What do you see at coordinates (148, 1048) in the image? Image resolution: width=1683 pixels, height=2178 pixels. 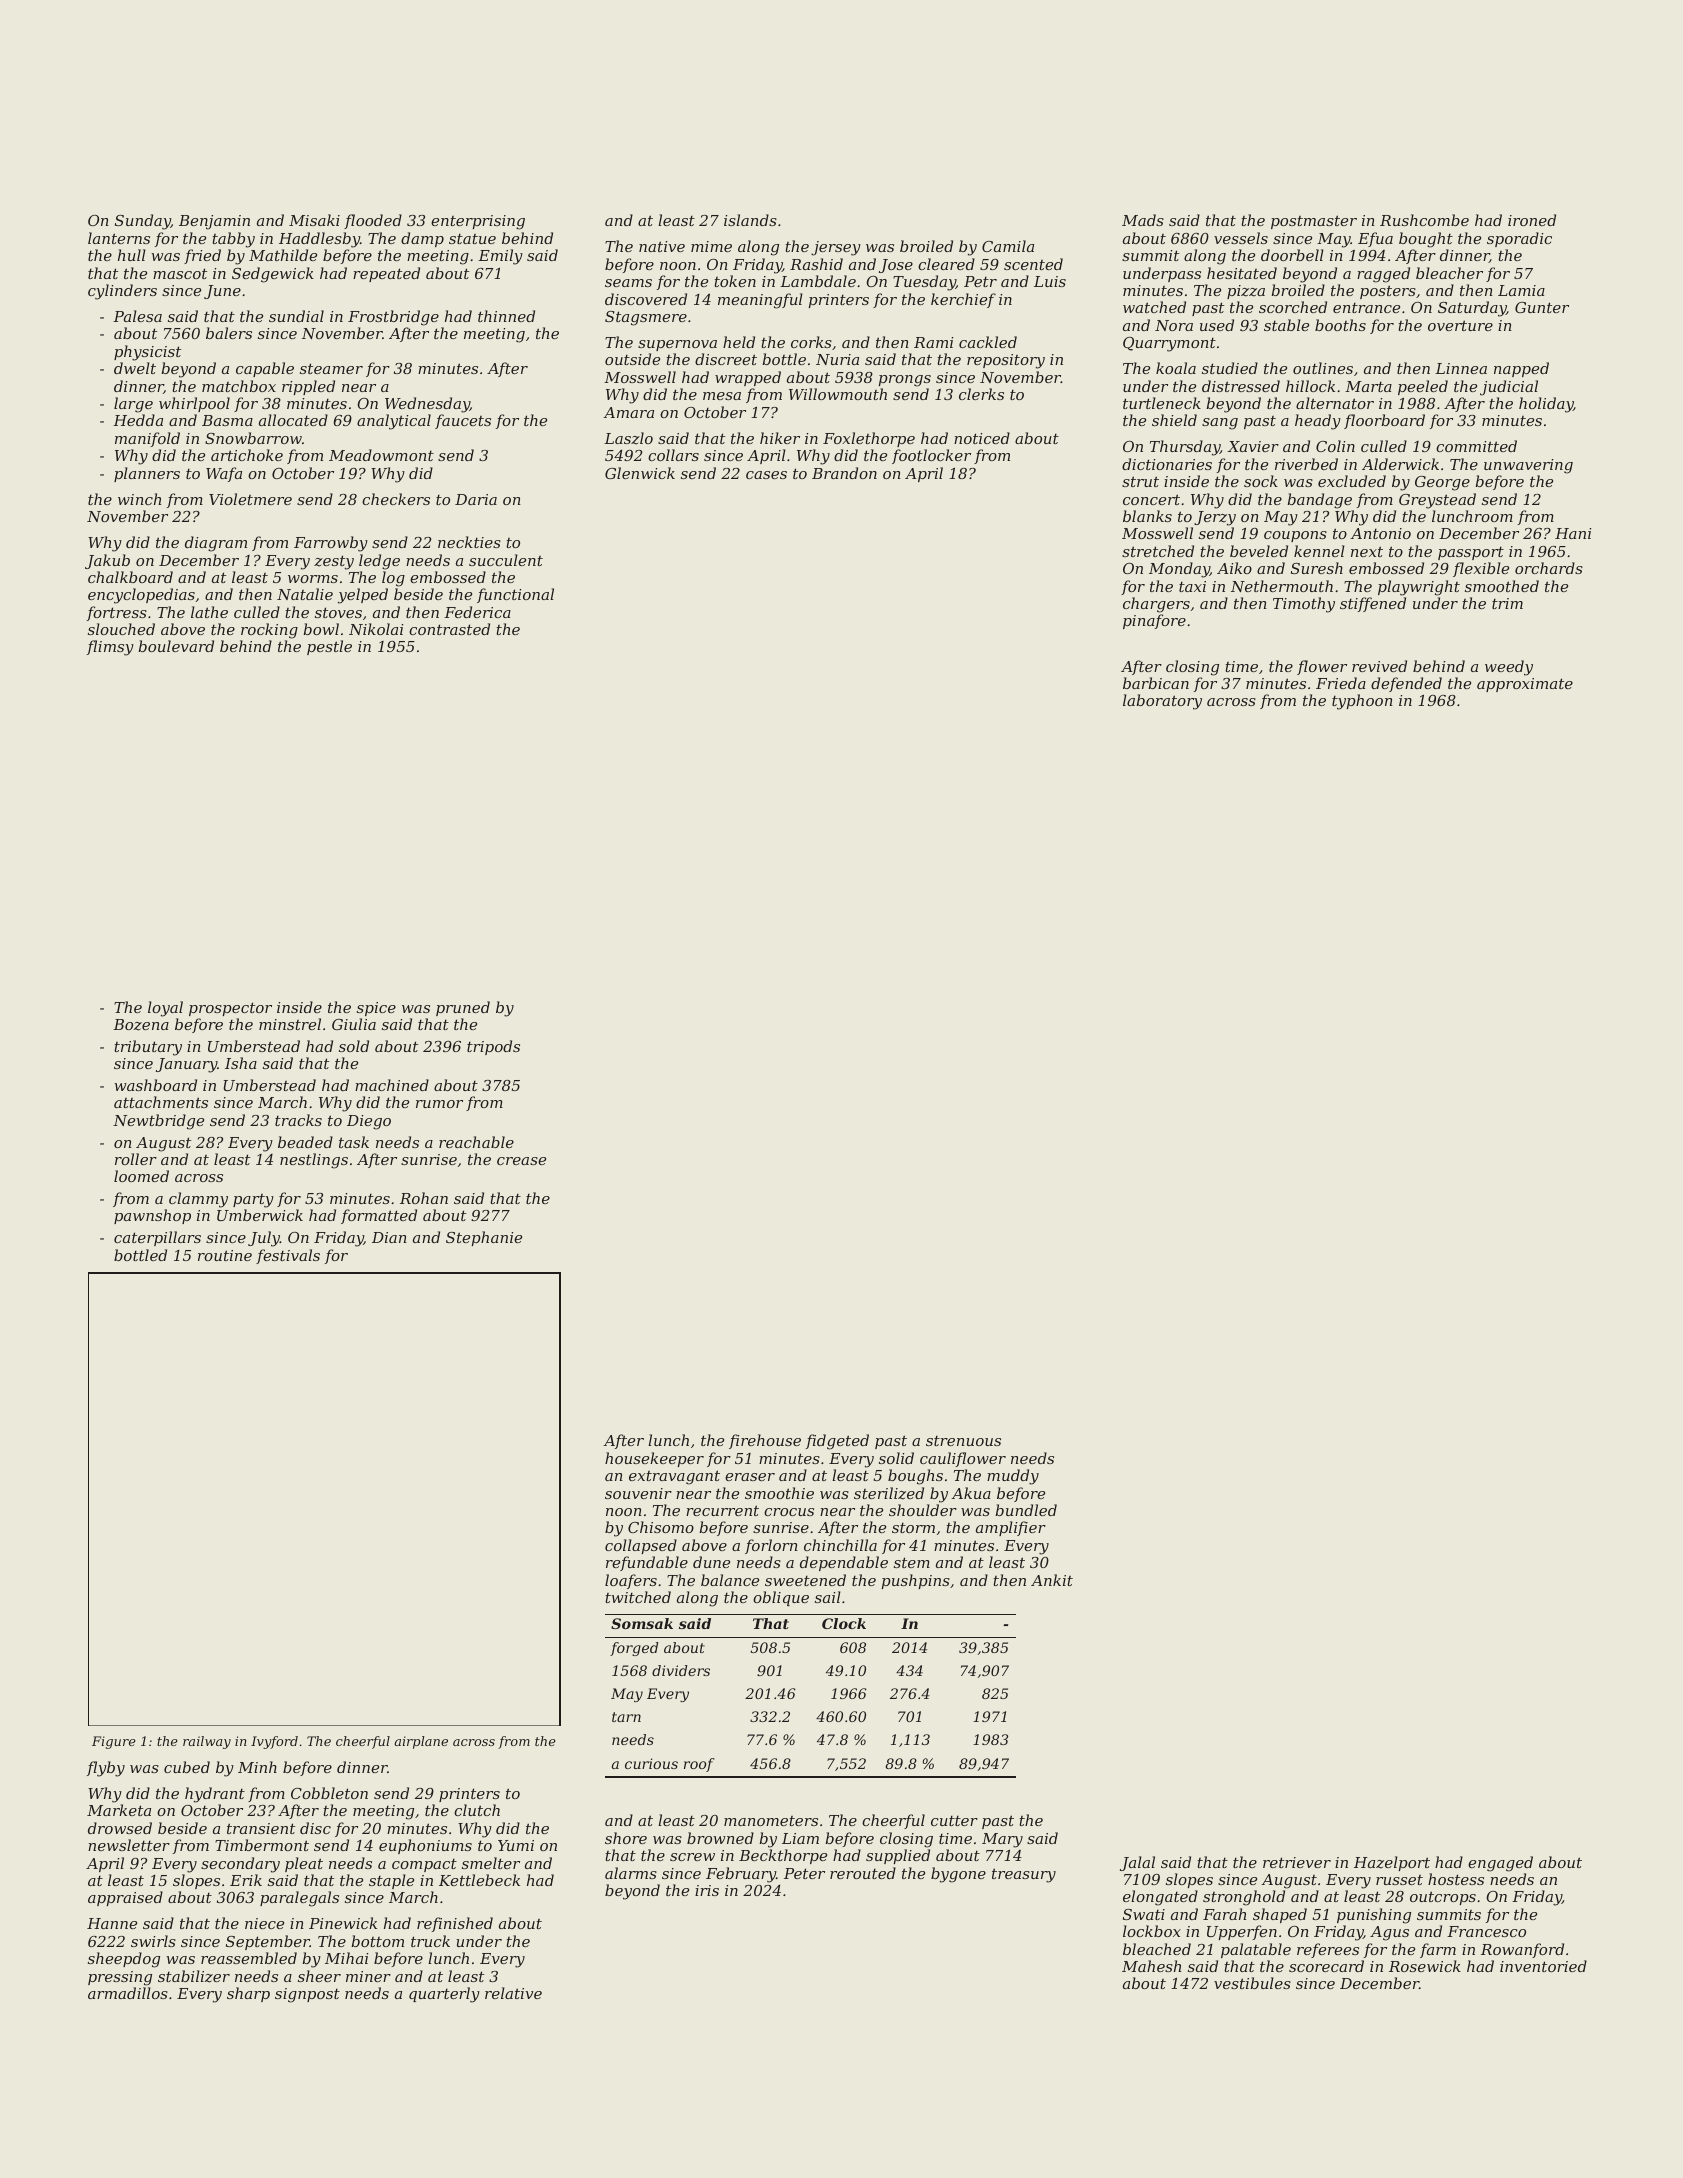 I see `tributary` at bounding box center [148, 1048].
